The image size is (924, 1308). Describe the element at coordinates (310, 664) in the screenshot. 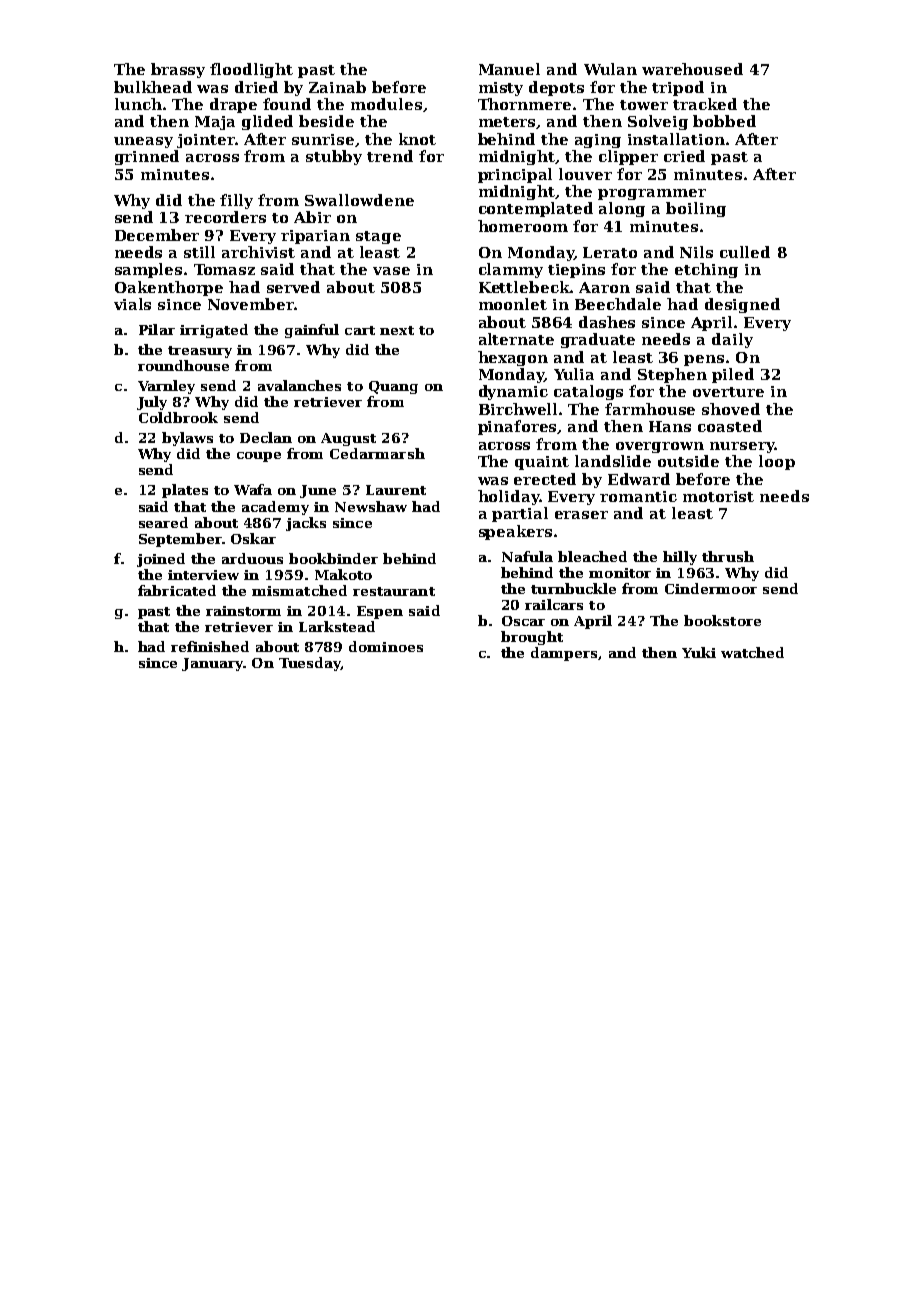

I see `Tuesday` at that location.
